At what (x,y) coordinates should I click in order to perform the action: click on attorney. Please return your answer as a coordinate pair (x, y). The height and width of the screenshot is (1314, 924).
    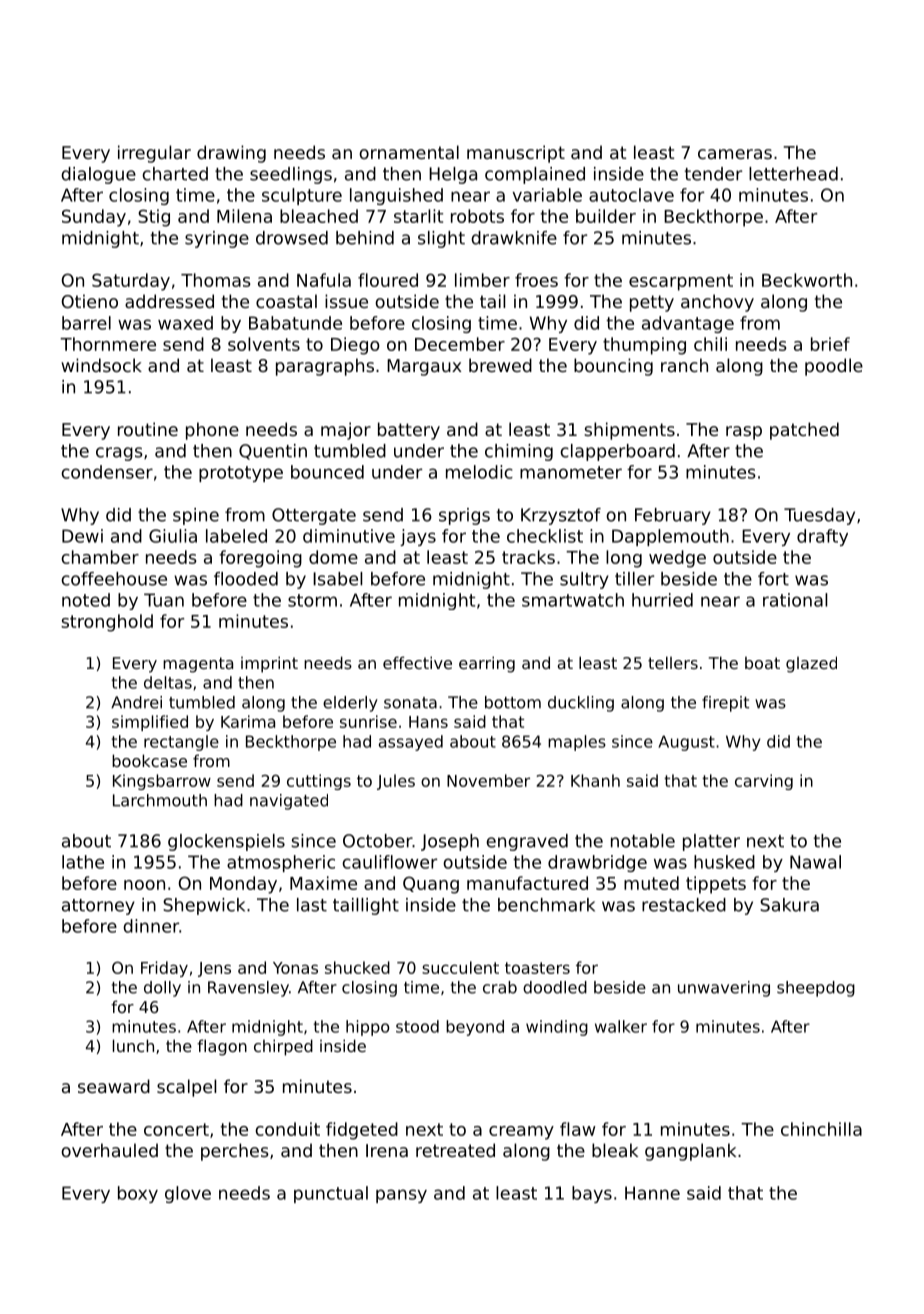
    Looking at the image, I should click on (98, 907).
